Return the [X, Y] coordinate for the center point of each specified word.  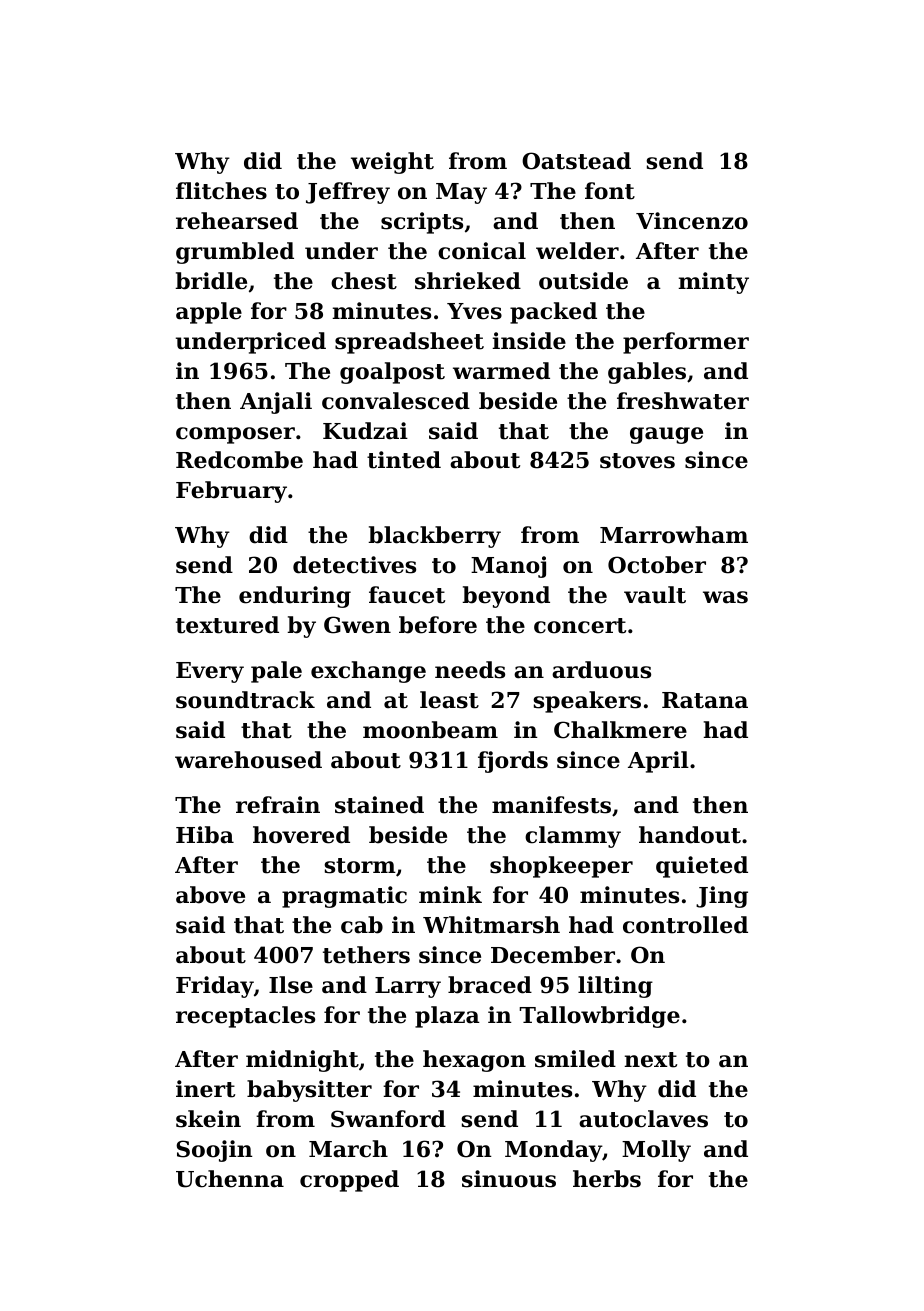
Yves [474, 311]
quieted [702, 867]
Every [210, 672]
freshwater [683, 401]
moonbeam [430, 730]
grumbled [235, 253]
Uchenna [230, 1179]
